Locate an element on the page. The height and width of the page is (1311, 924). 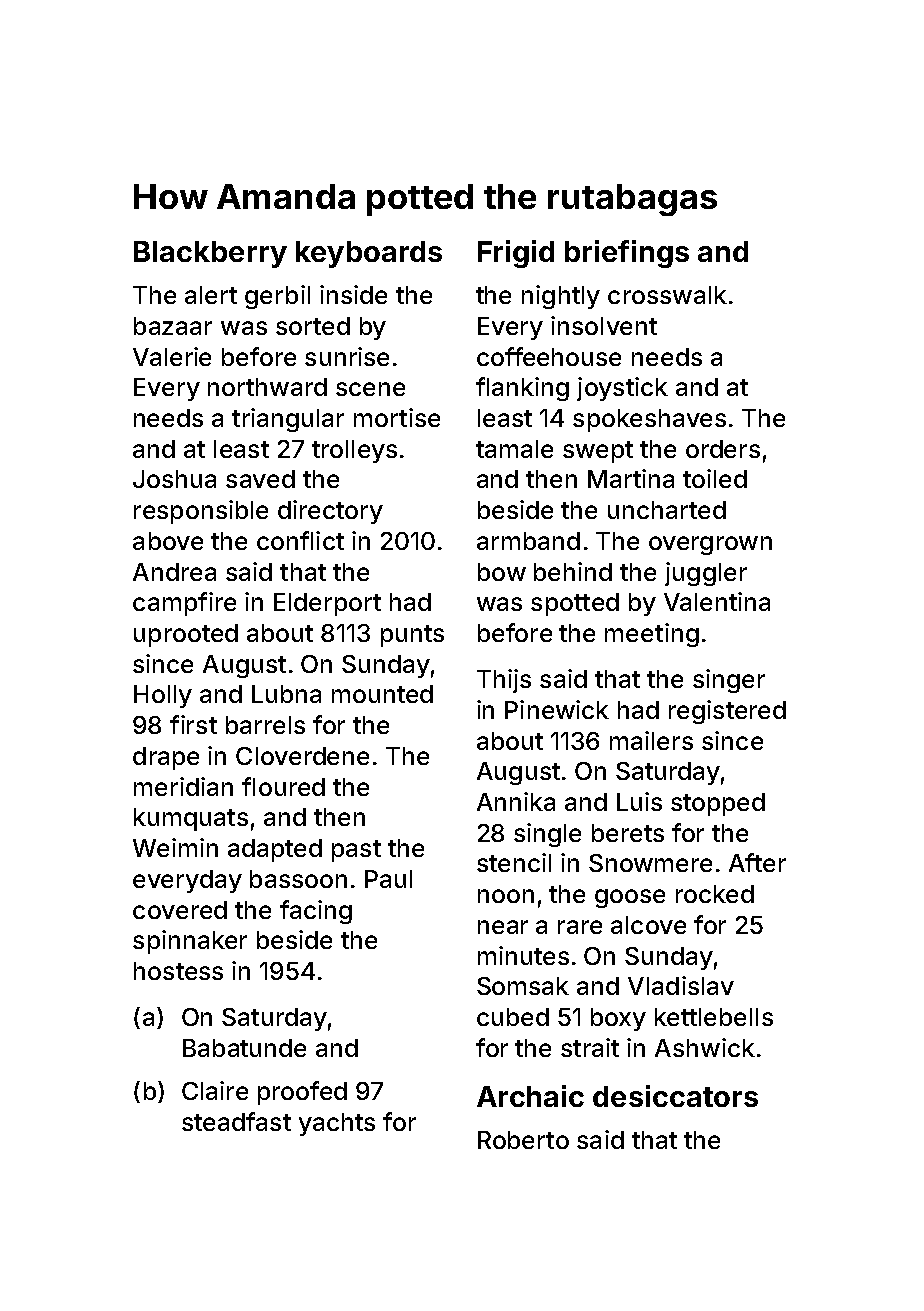
Blackberry is located at coordinates (210, 254).
